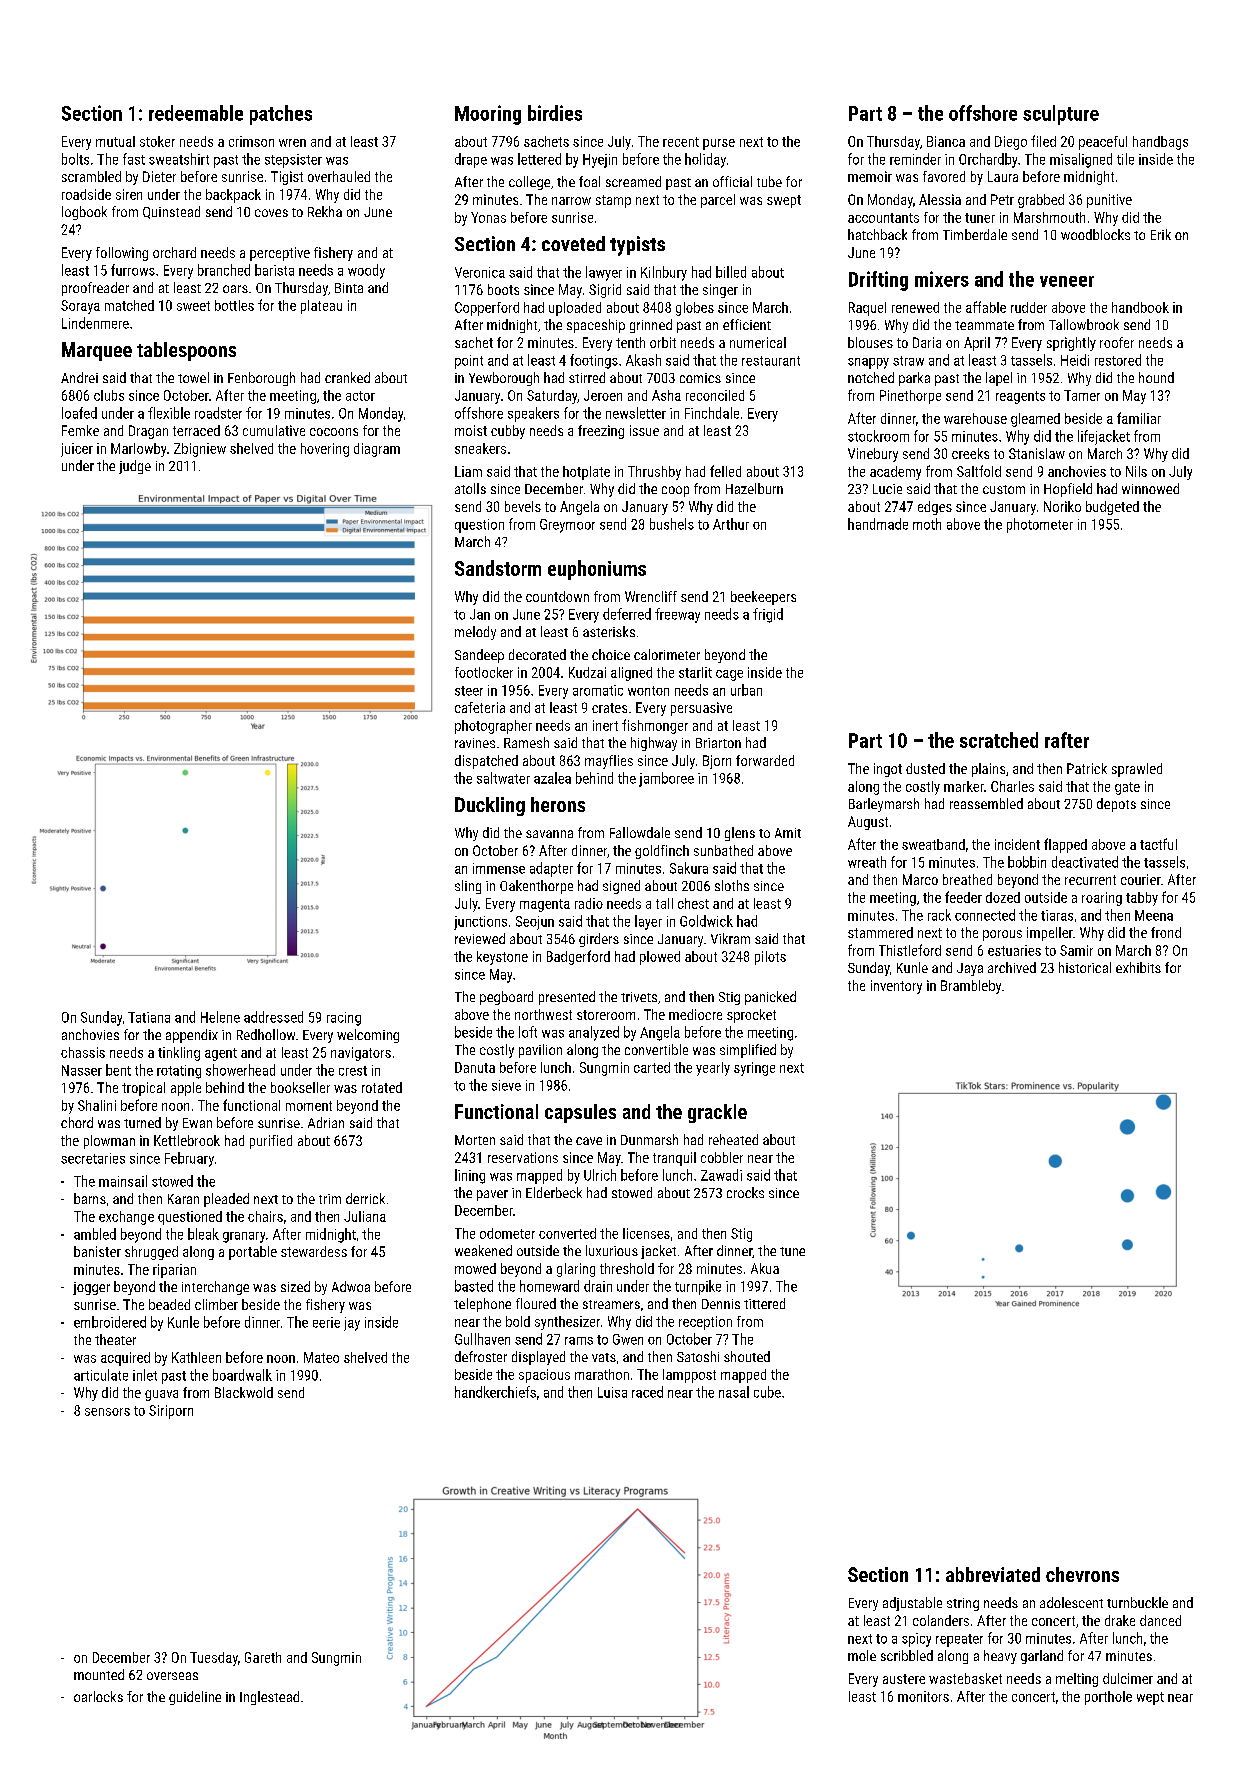 The height and width of the screenshot is (1782, 1260). I want to click on Tatiana, so click(149, 1017).
